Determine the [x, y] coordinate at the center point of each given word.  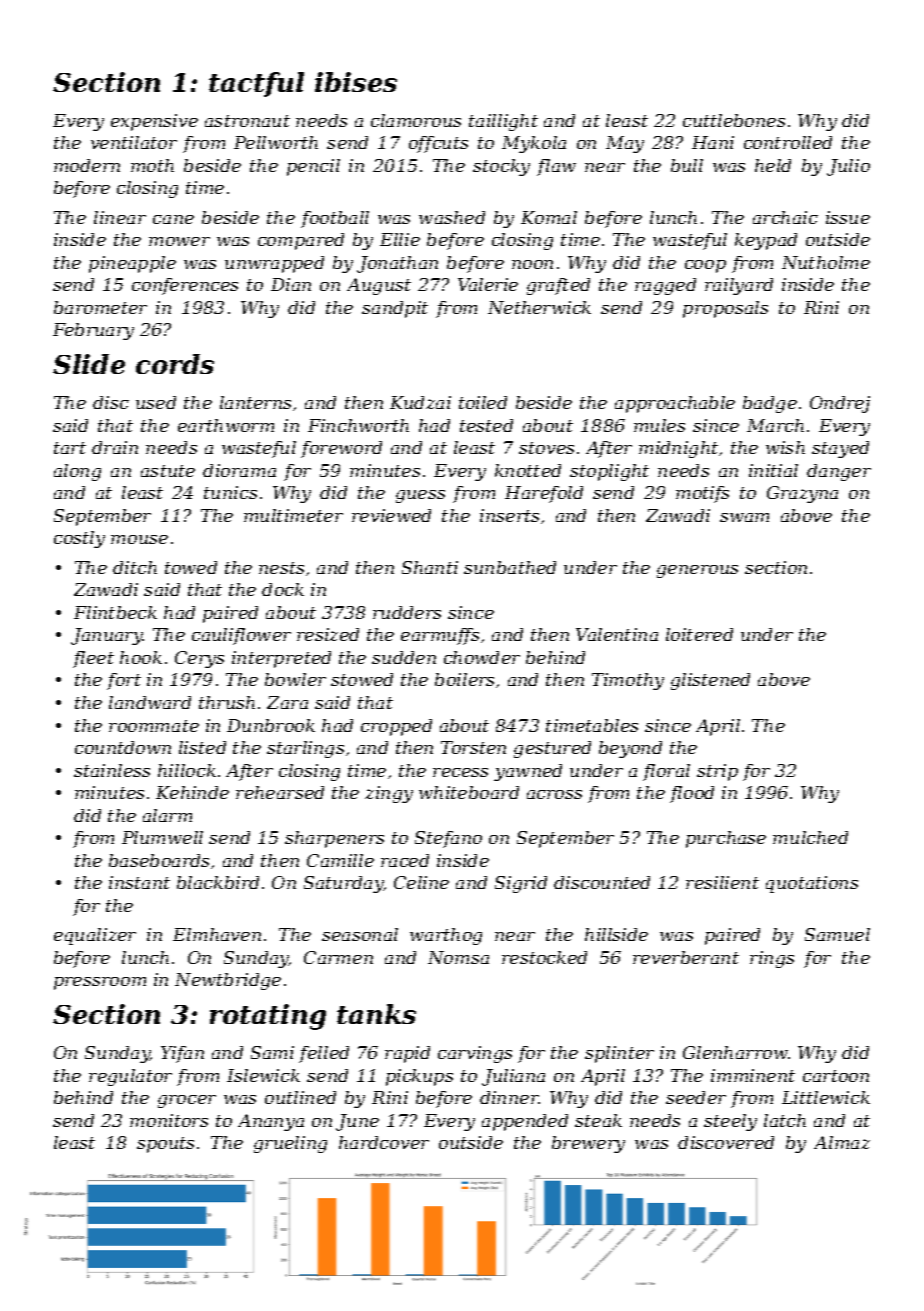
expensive [154, 122]
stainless [112, 770]
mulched [810, 837]
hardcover [384, 1142]
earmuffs [440, 636]
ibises [356, 82]
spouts [165, 1145]
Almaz [842, 1142]
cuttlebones [734, 120]
